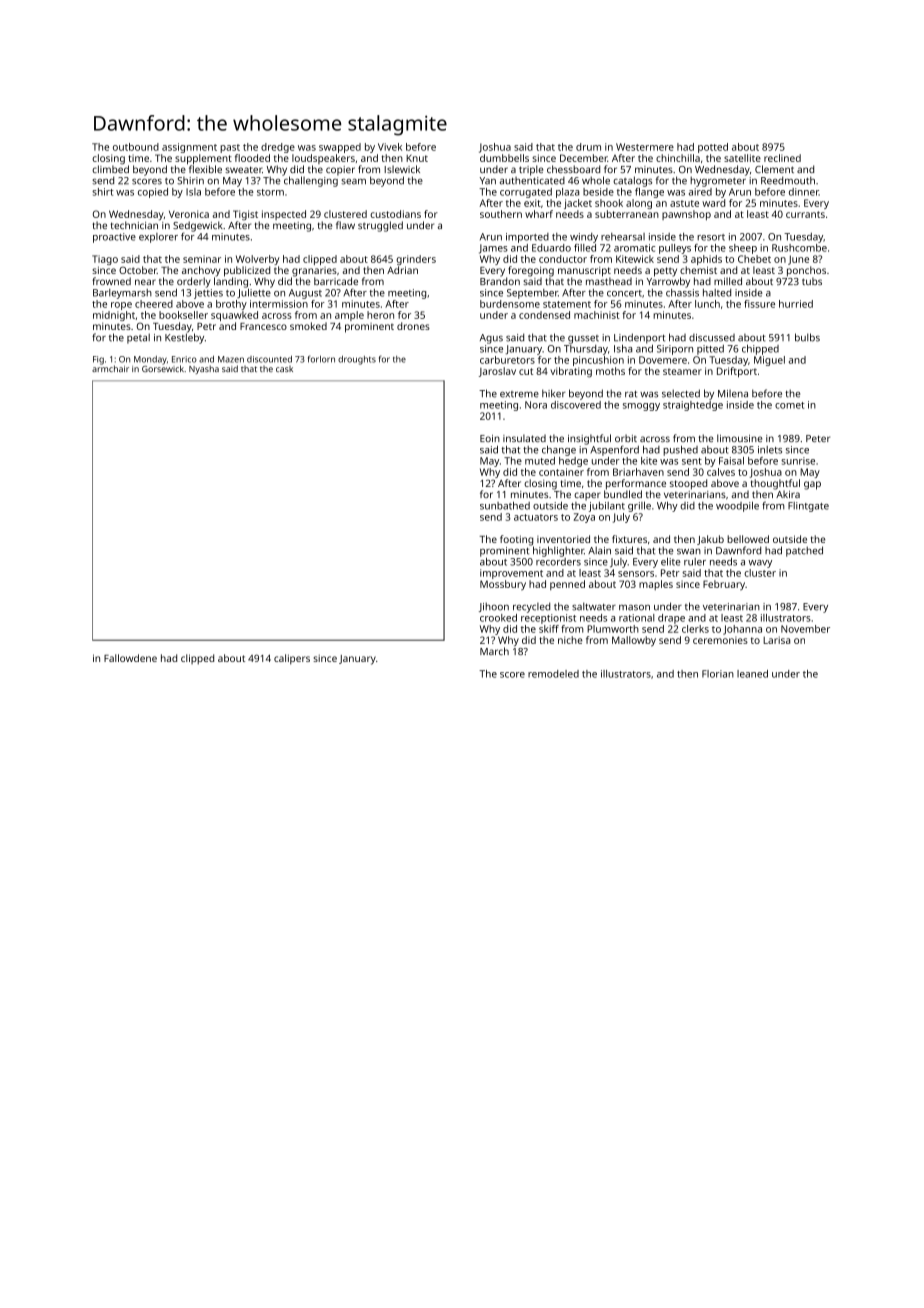  I want to click on December, so click(584, 158).
